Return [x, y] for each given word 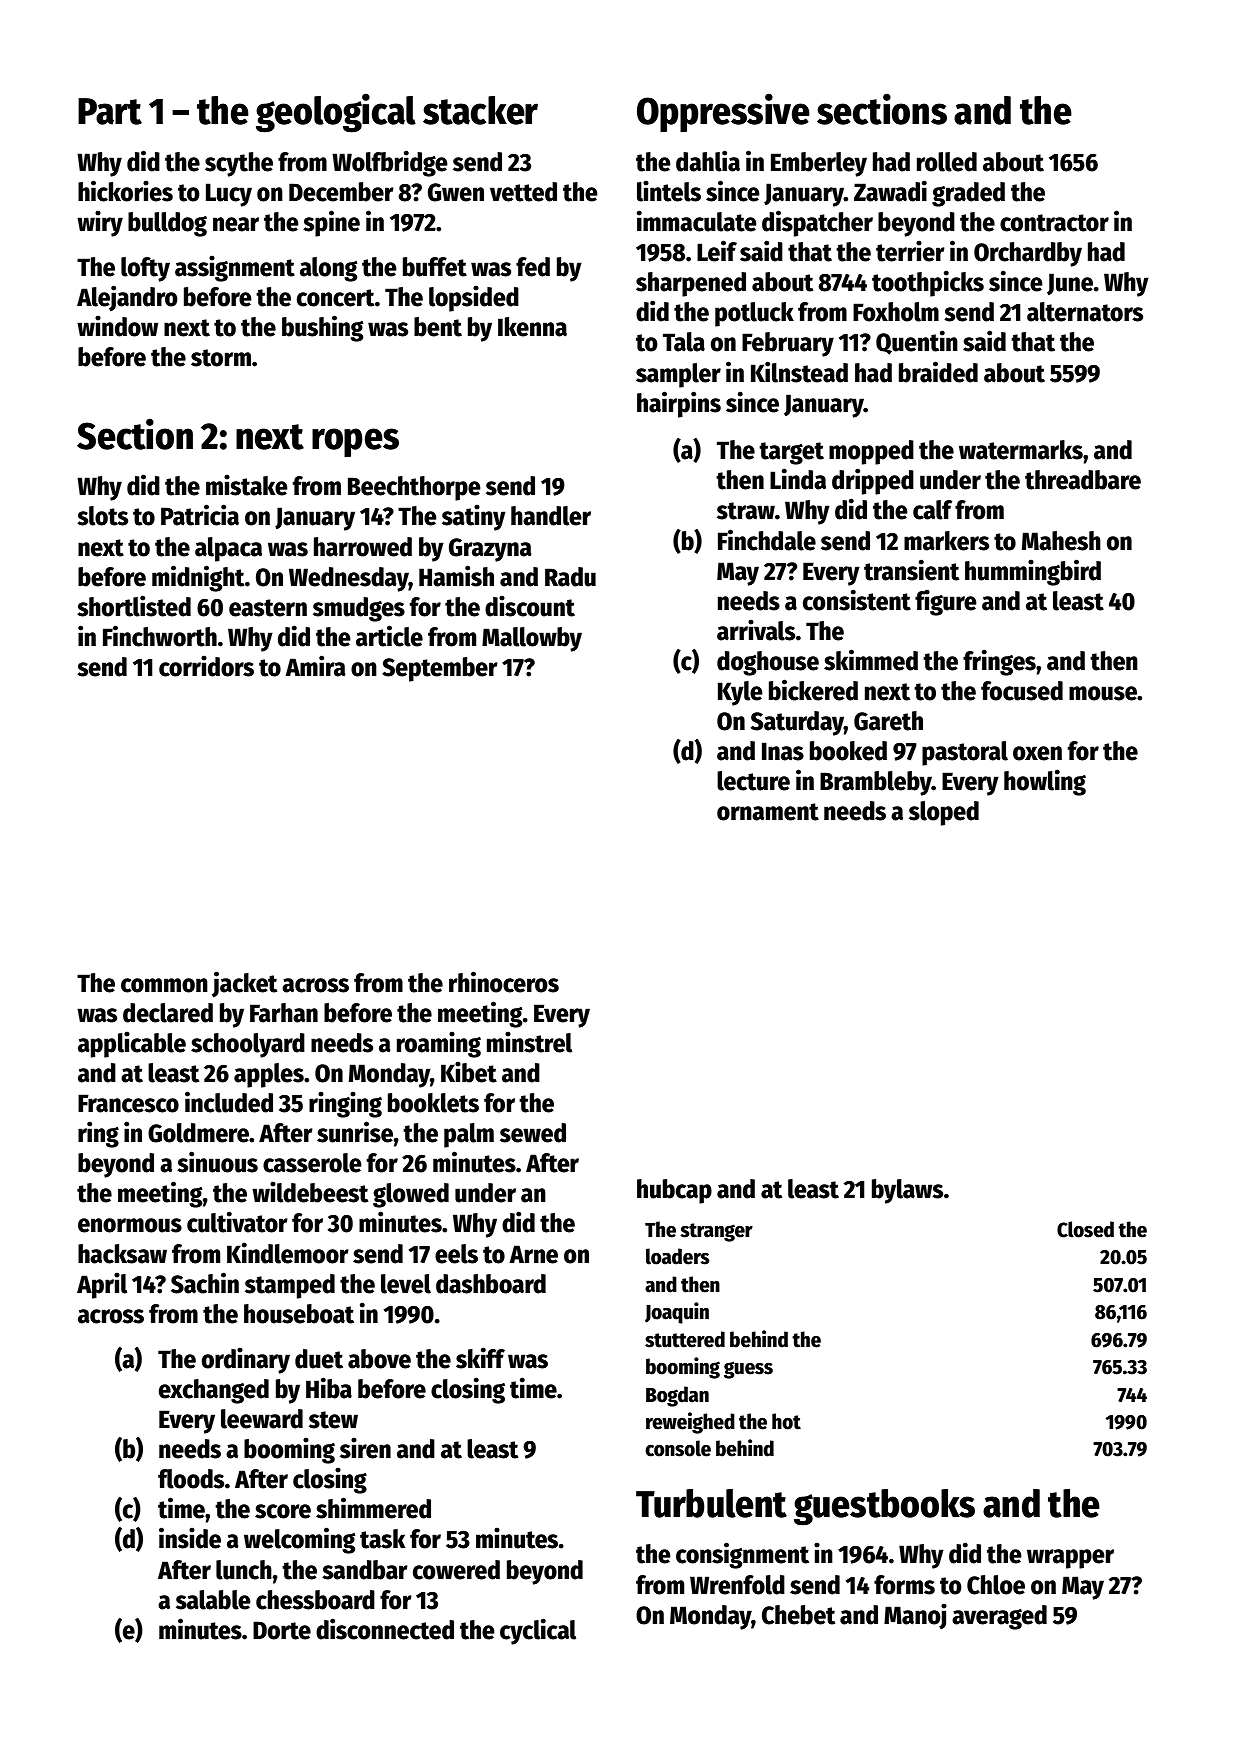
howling [1045, 782]
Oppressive [723, 112]
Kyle [740, 693]
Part [110, 111]
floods [191, 1479]
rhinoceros [504, 982]
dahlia [708, 161]
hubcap [674, 1191]
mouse [1103, 693]
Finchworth [160, 636]
